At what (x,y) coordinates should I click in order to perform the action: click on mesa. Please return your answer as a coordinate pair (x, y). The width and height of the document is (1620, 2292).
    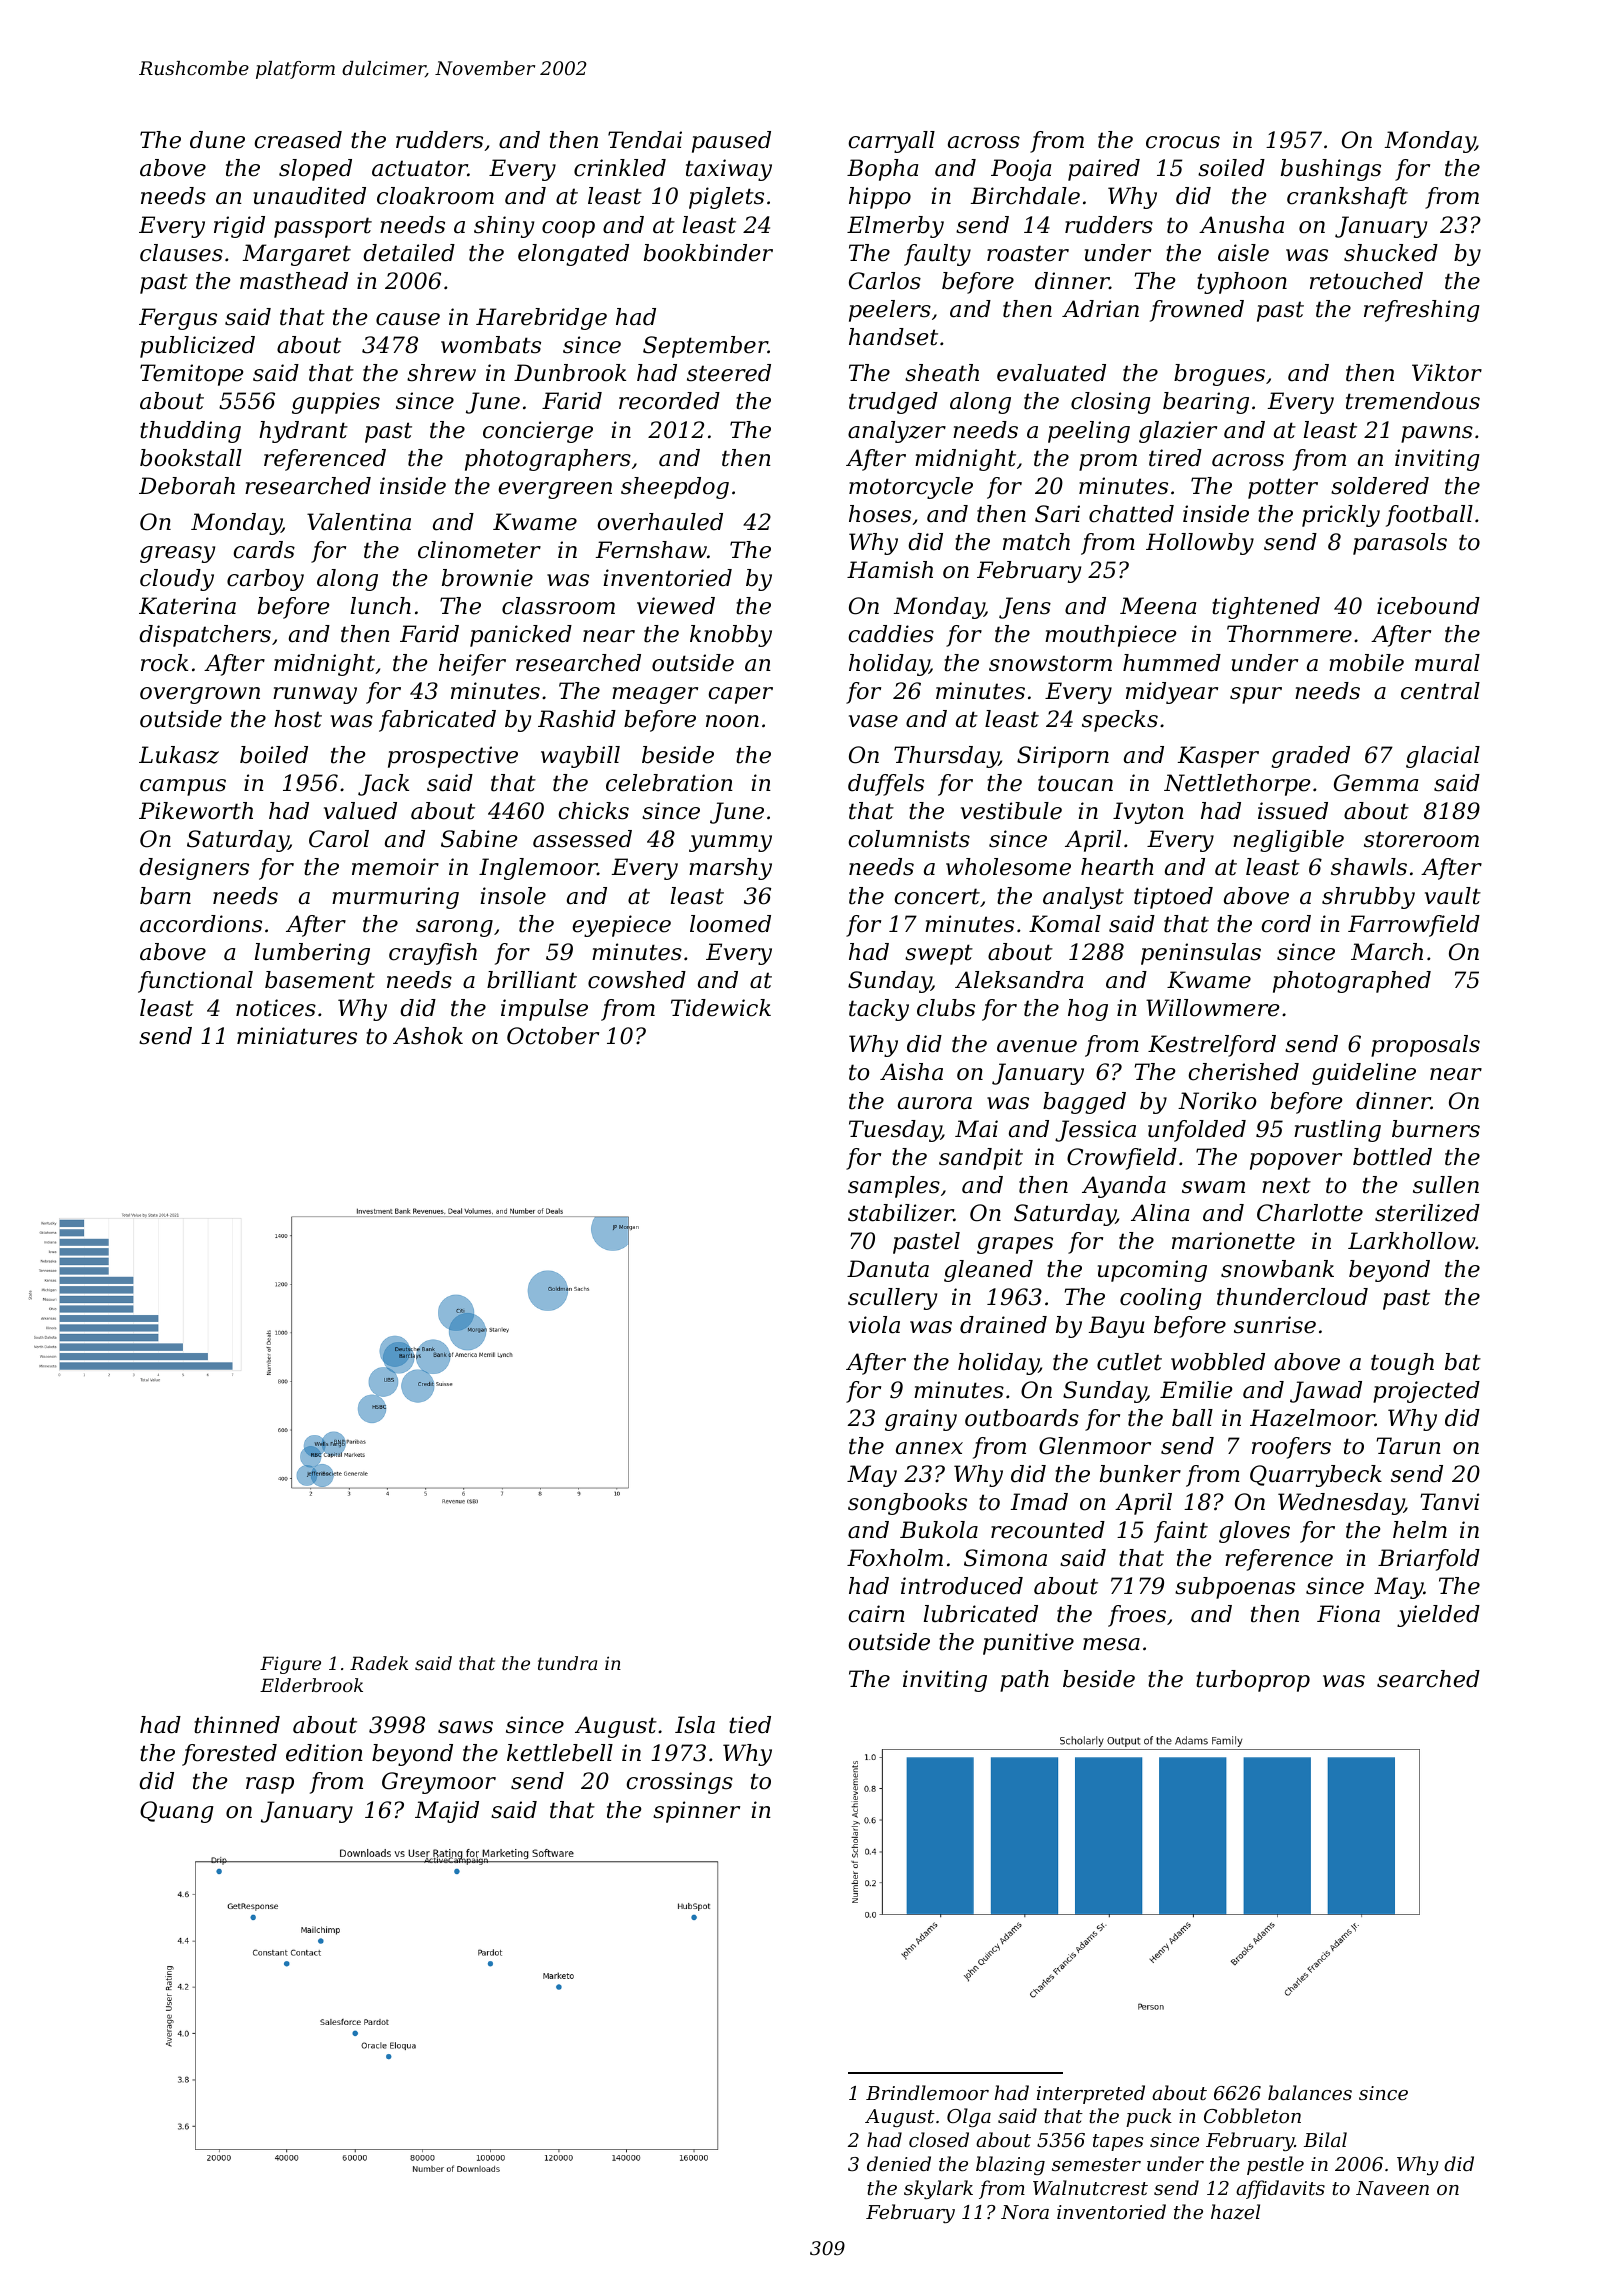
    Looking at the image, I should click on (1111, 1644).
